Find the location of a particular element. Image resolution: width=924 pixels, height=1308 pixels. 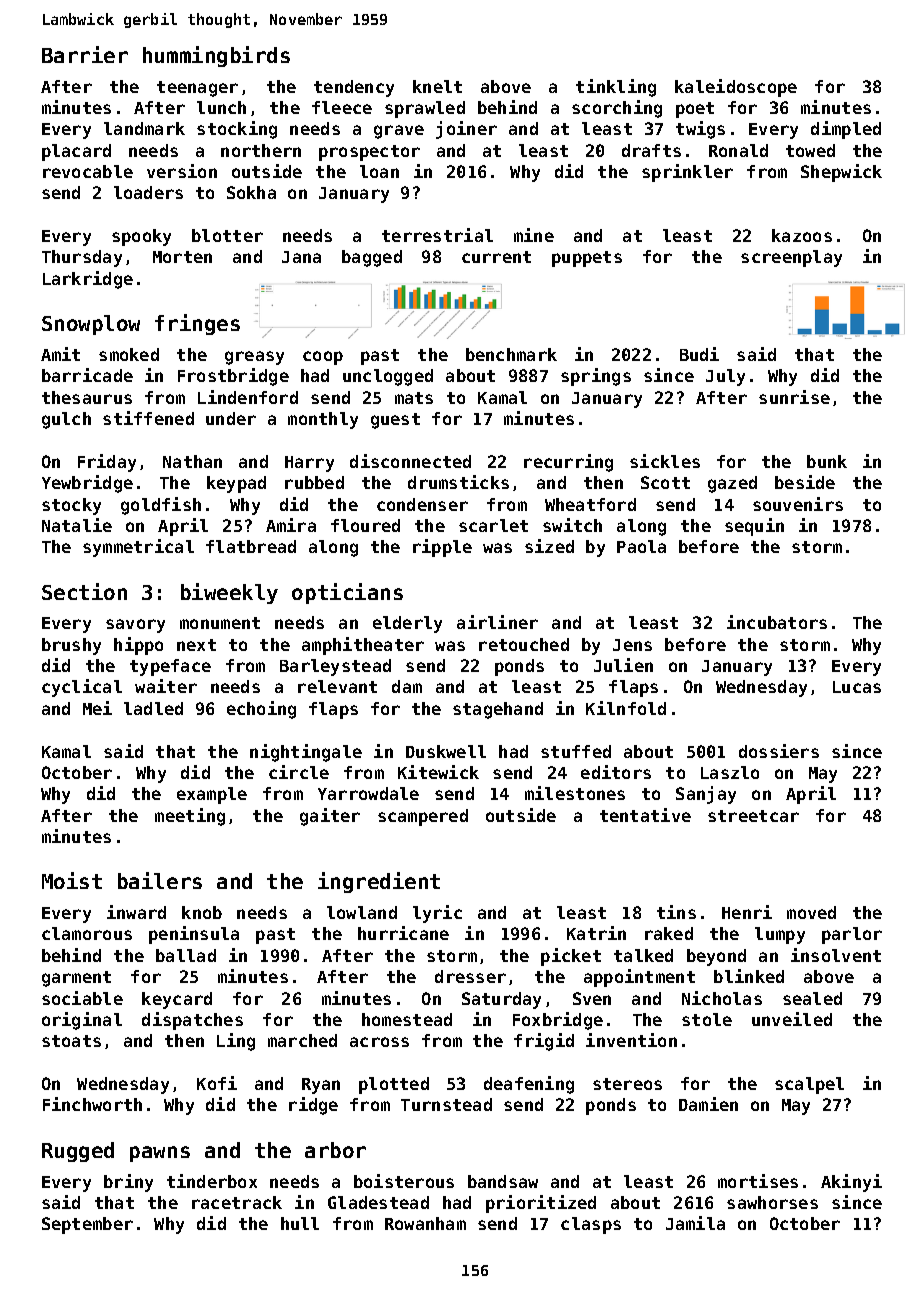

sized is located at coordinates (549, 546).
